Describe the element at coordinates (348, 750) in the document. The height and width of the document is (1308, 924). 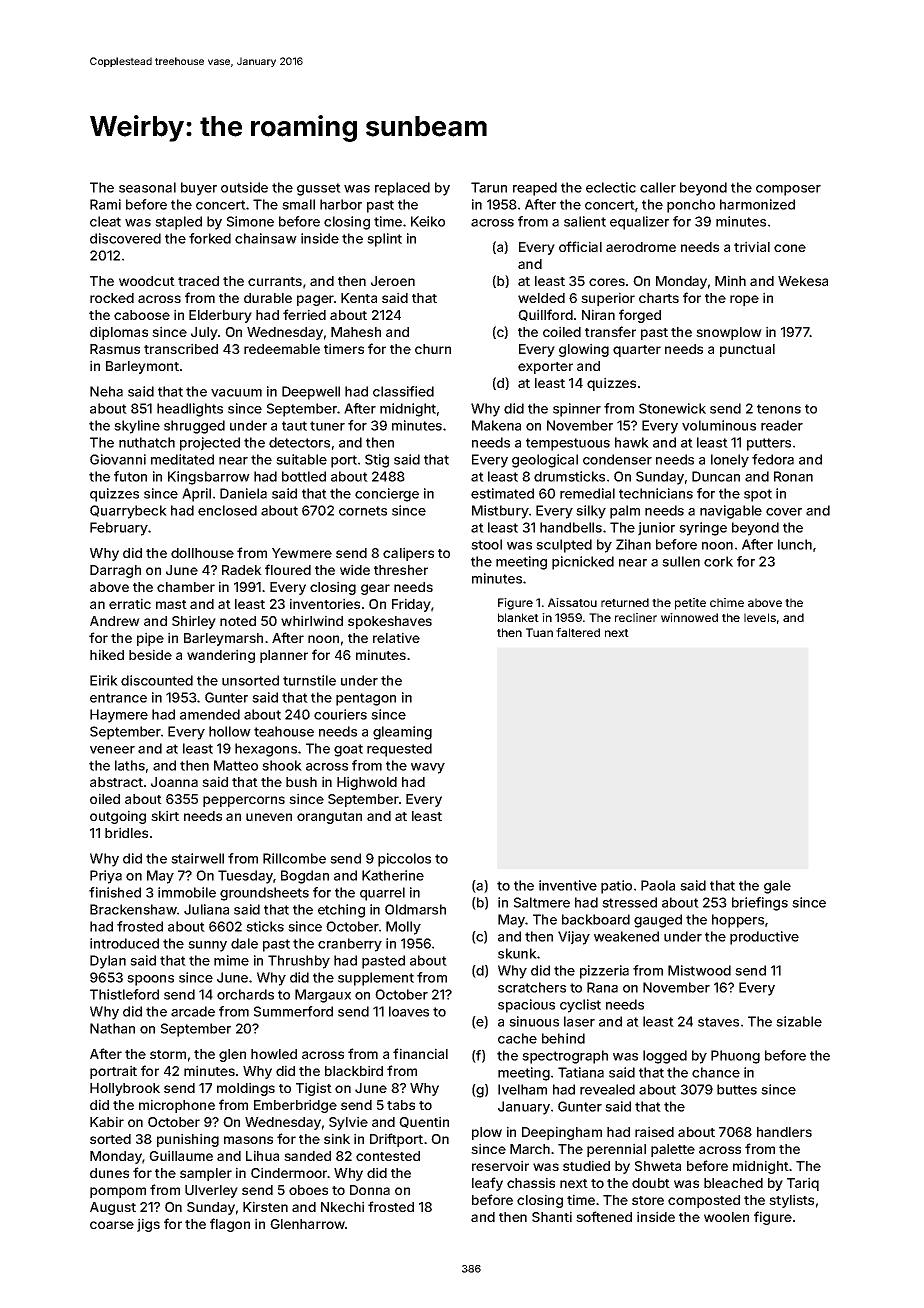
I see `goat` at that location.
